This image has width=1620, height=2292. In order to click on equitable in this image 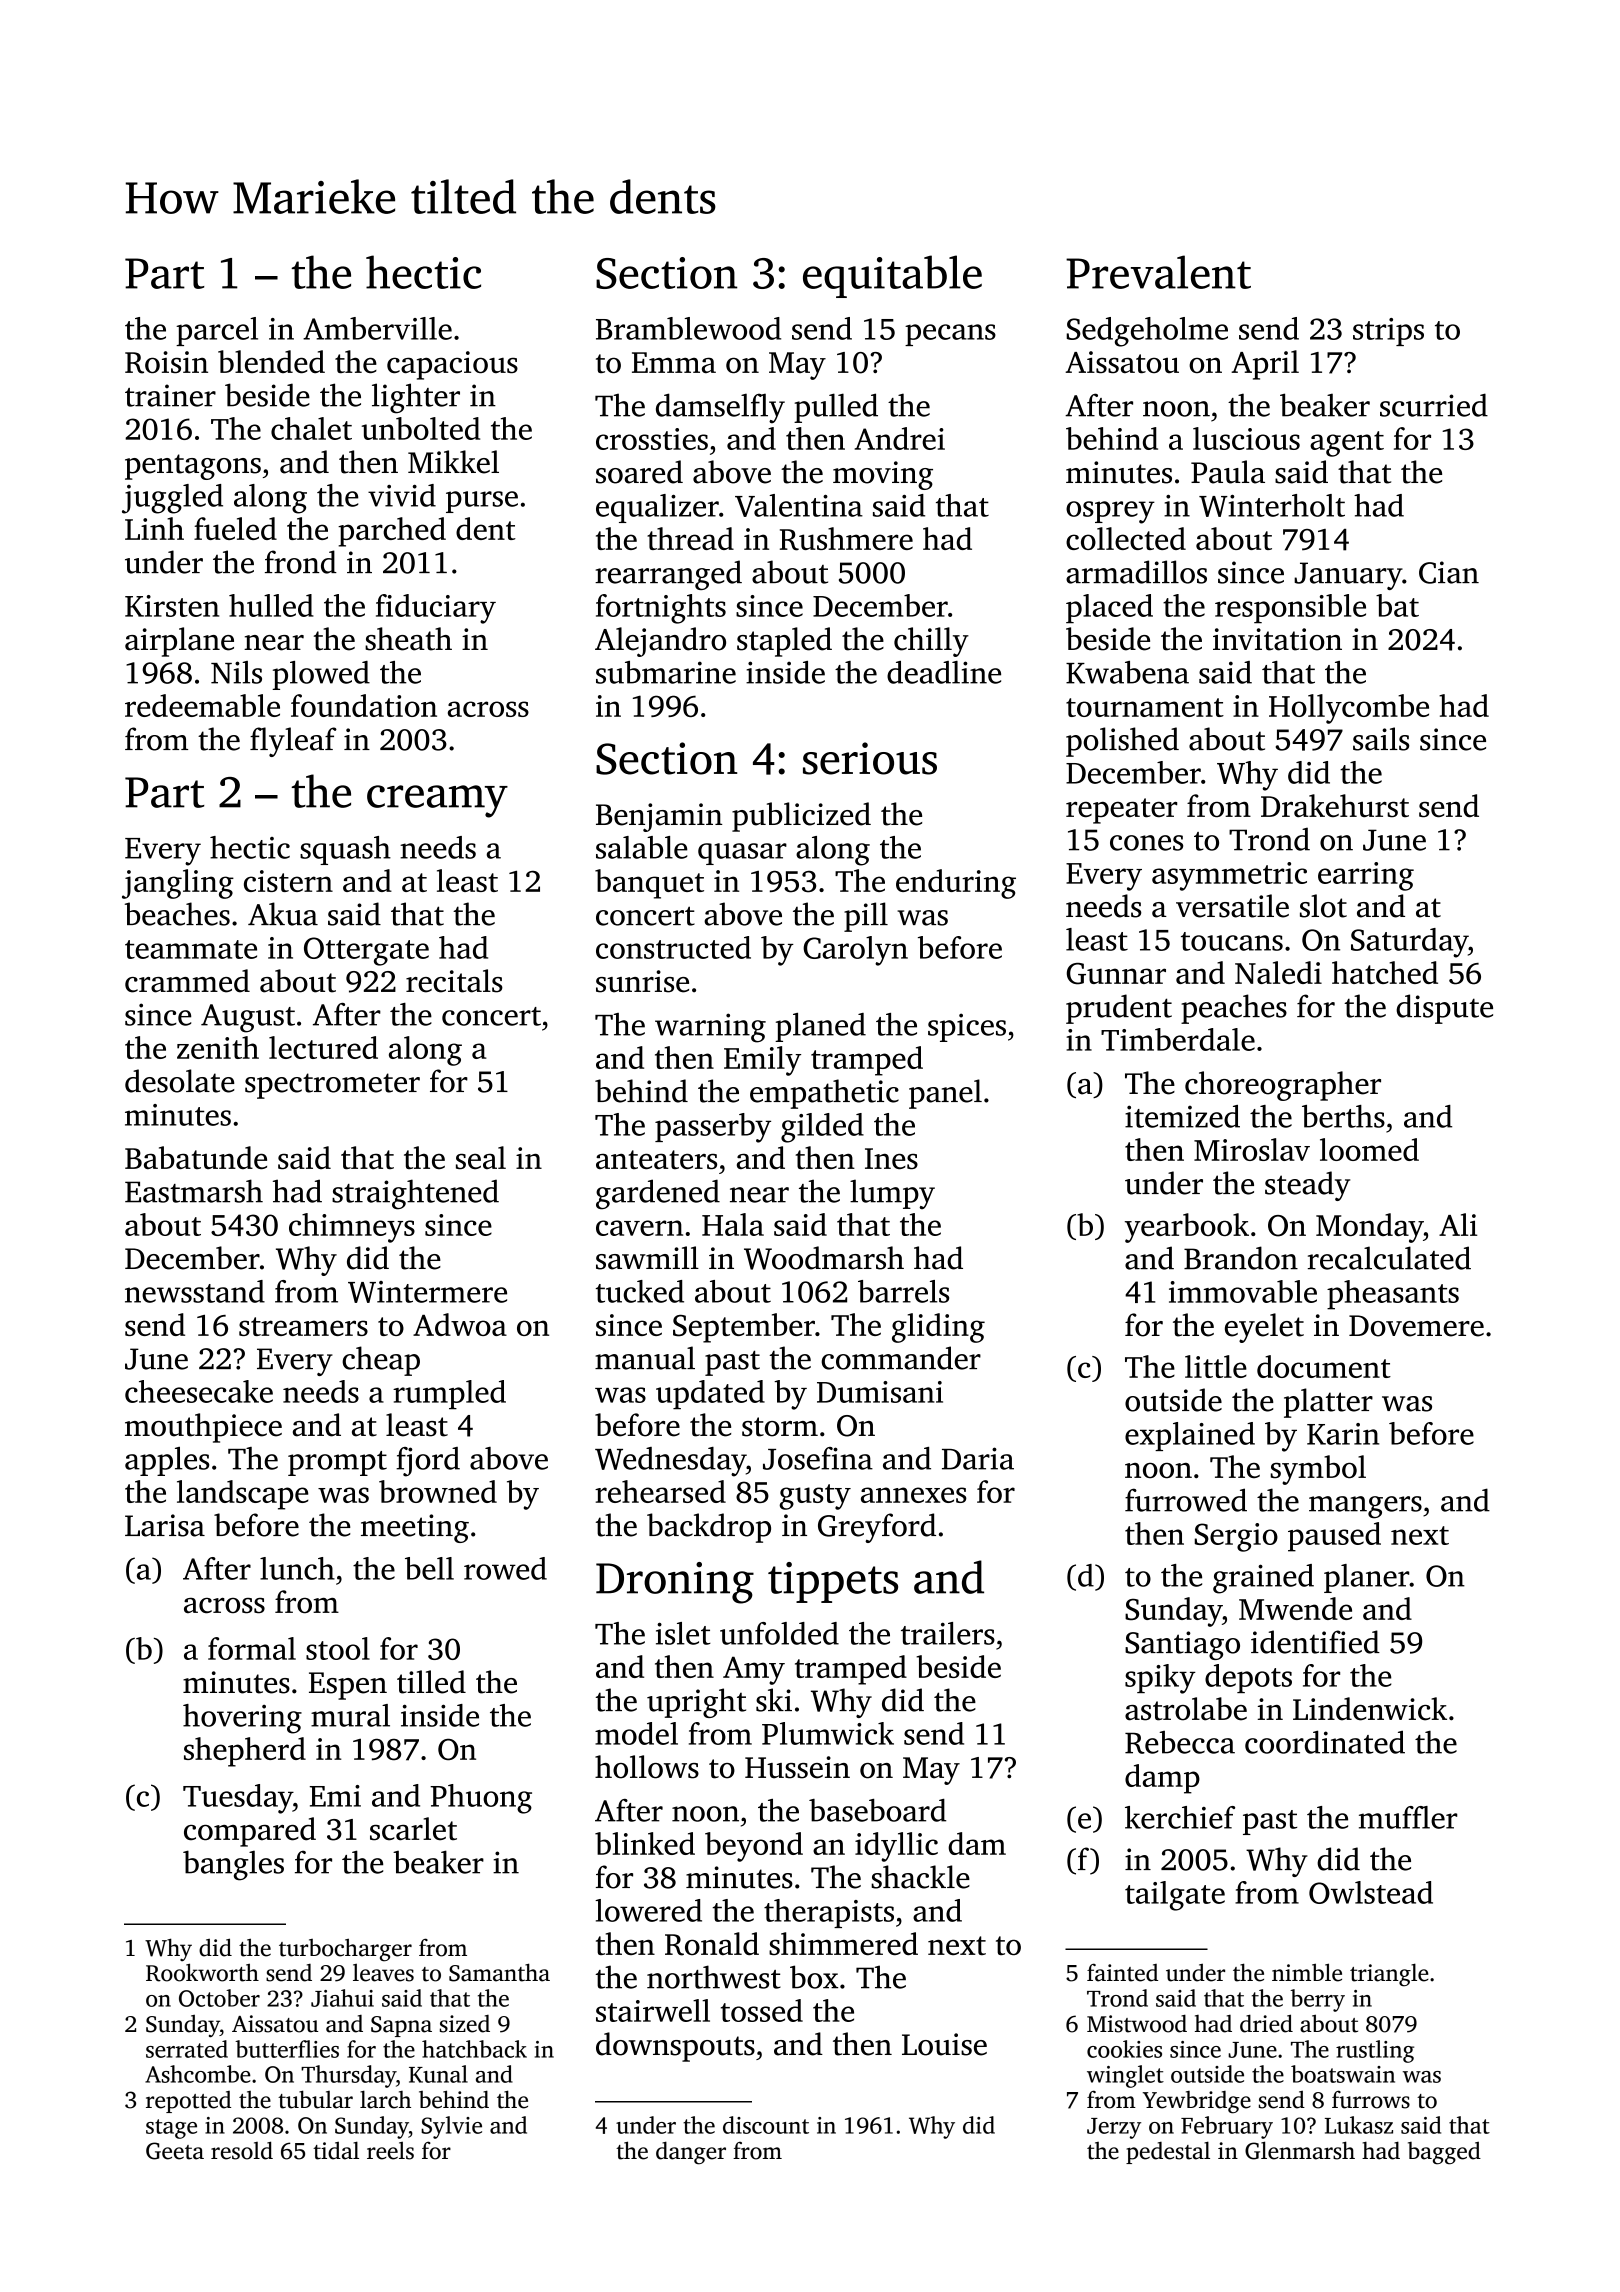, I will do `click(892, 276)`.
